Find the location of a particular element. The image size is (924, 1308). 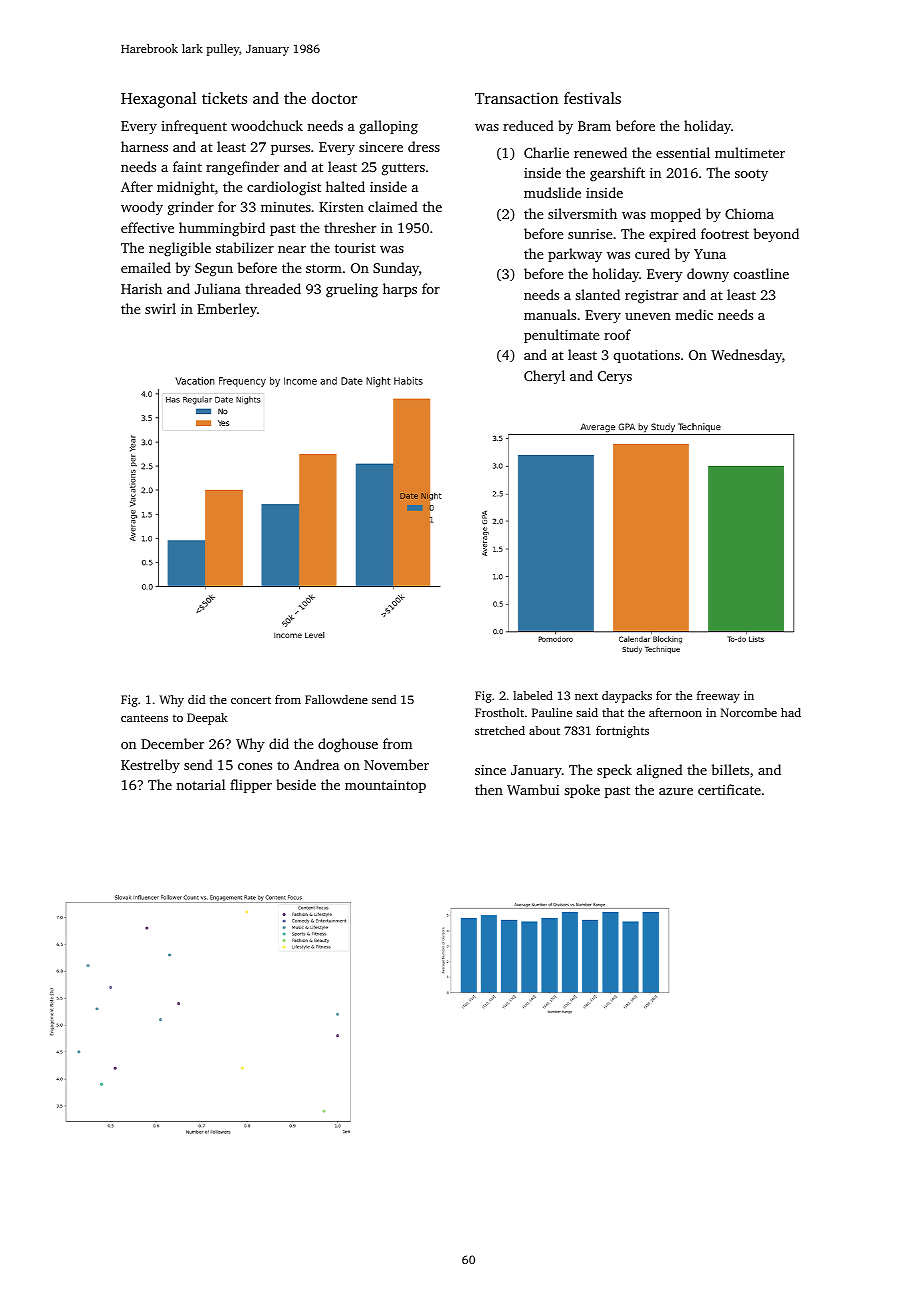

Andrea is located at coordinates (316, 764).
